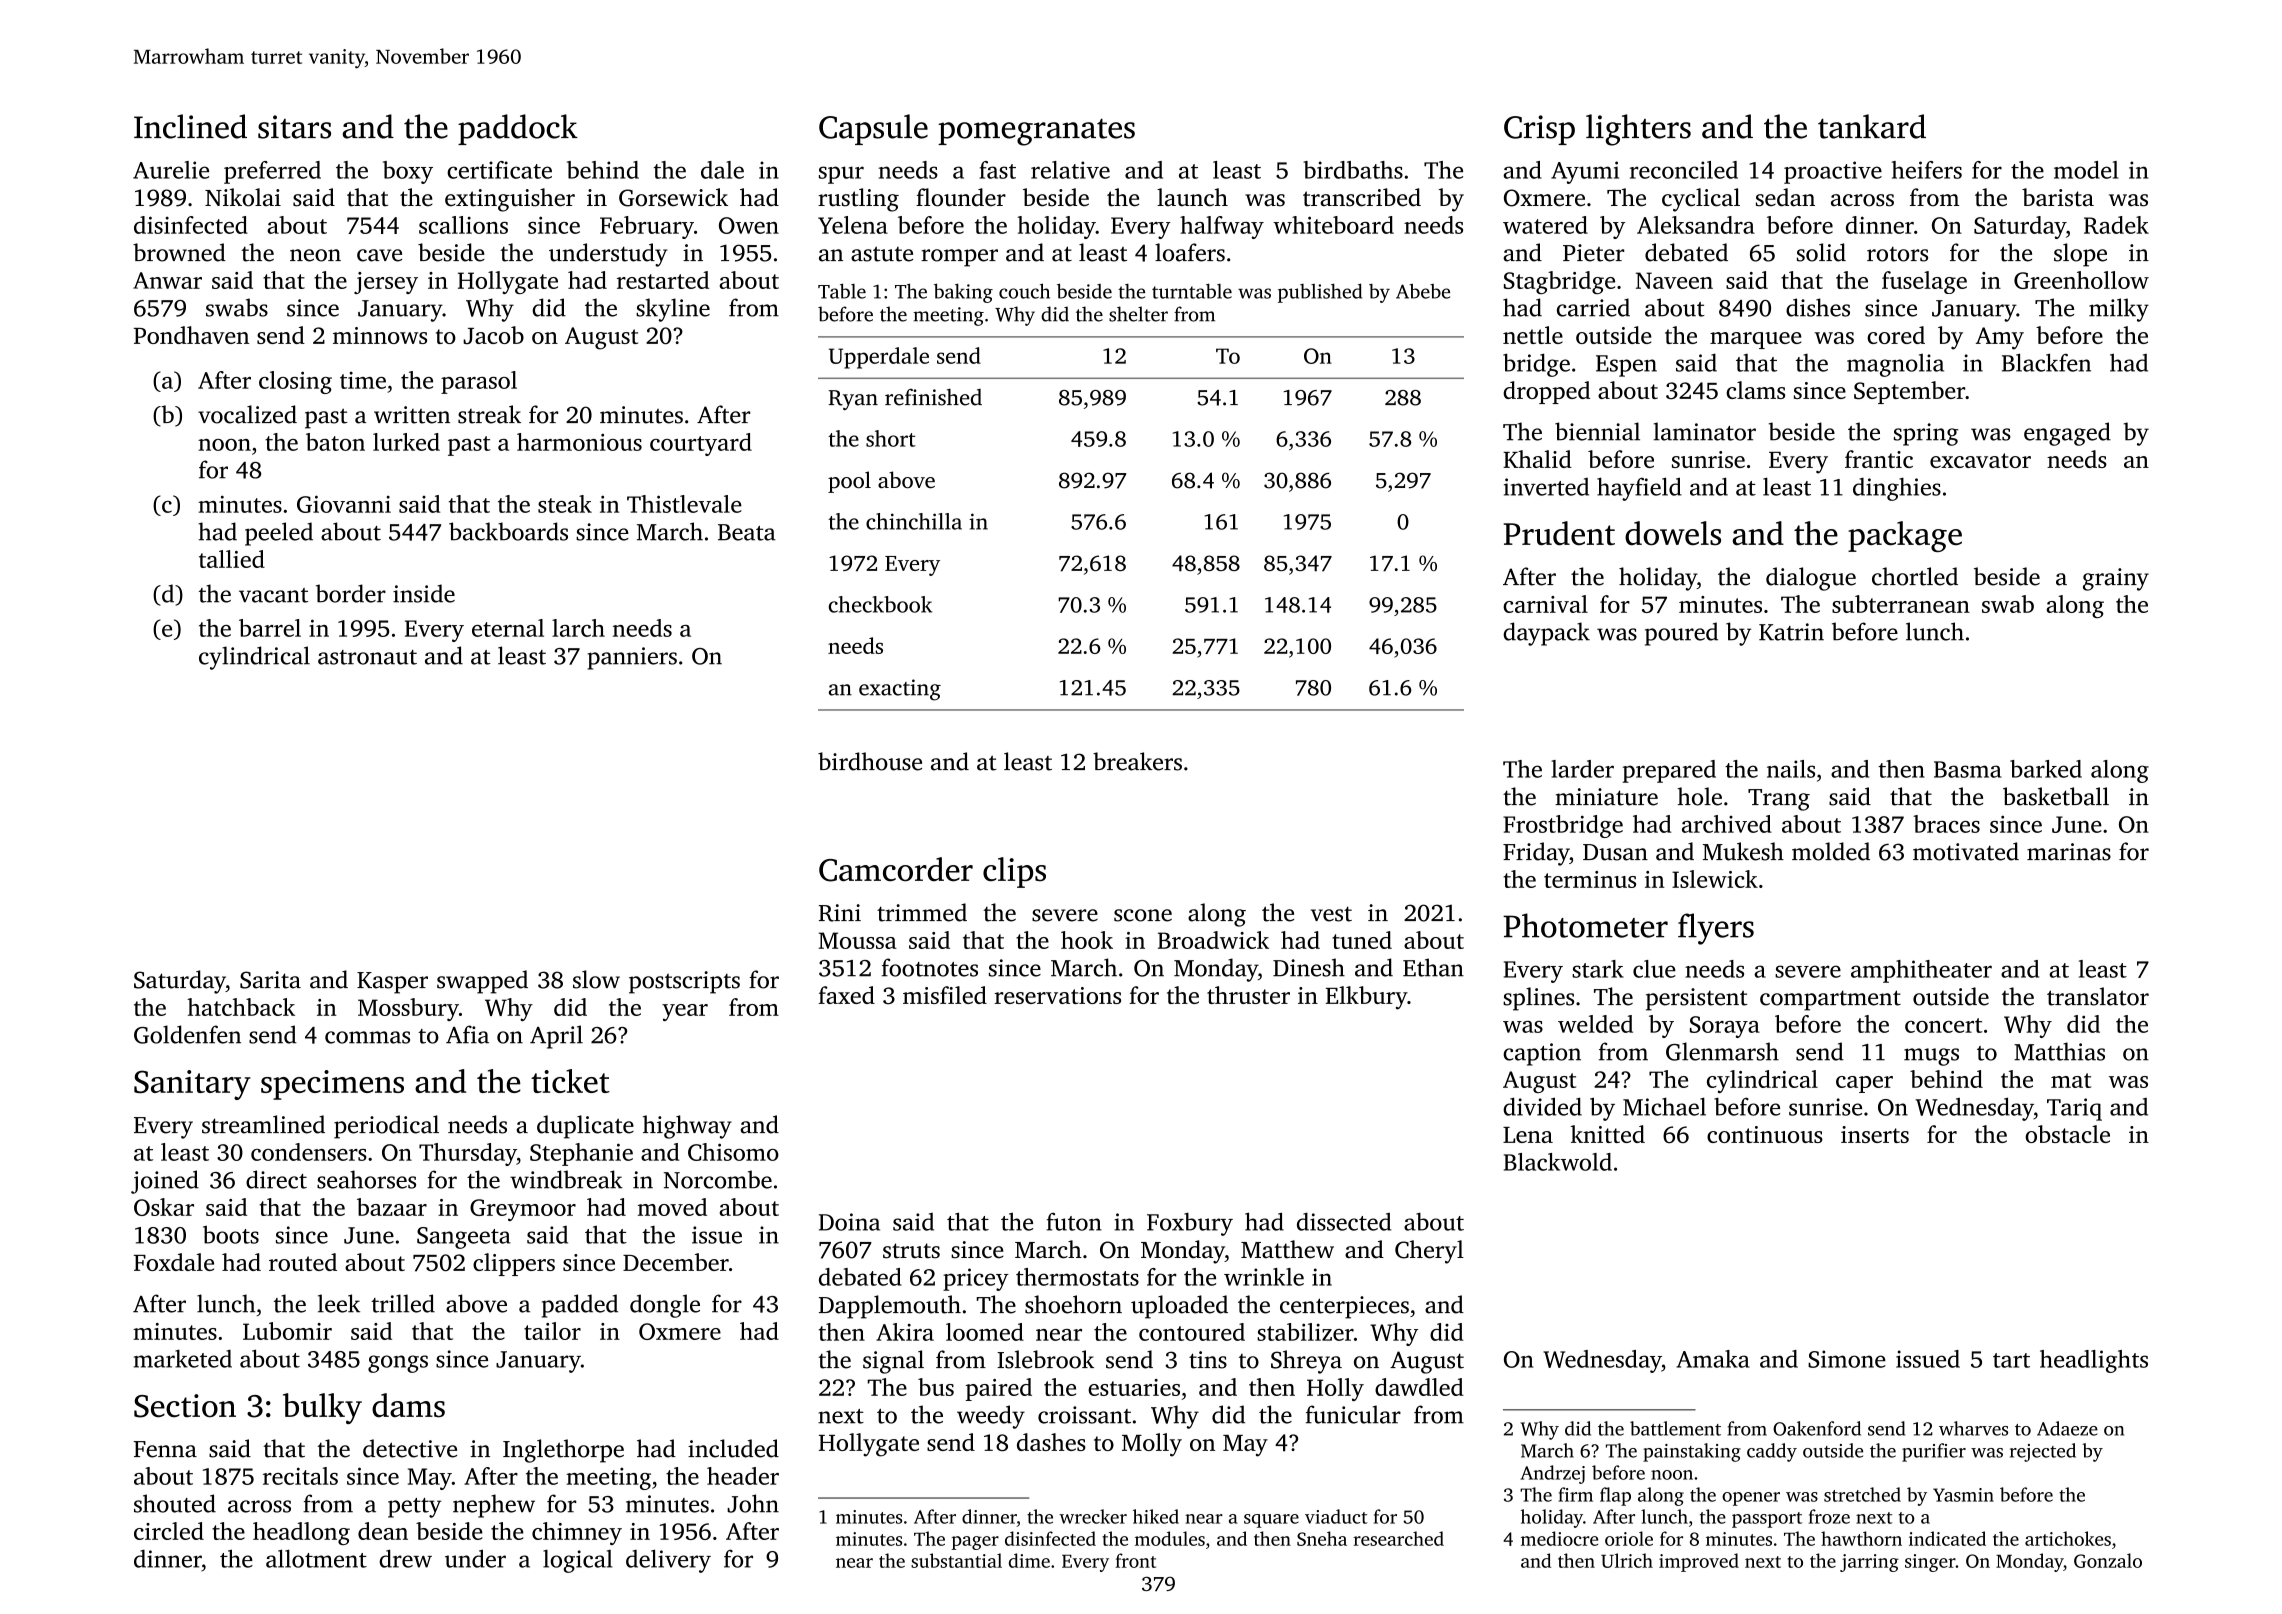  Describe the element at coordinates (2116, 579) in the screenshot. I see `grainy` at that location.
